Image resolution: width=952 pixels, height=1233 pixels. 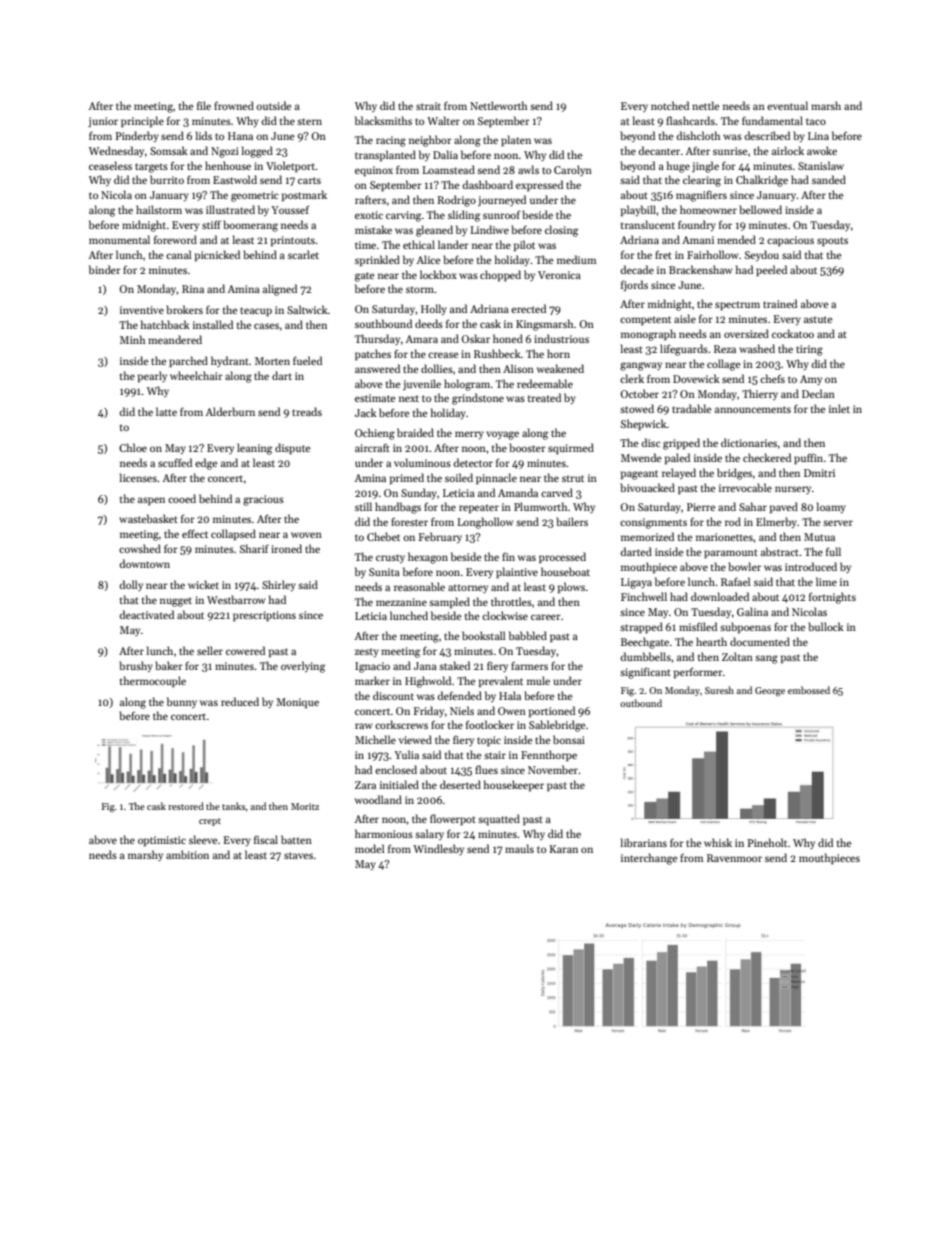 What do you see at coordinates (478, 399) in the screenshot?
I see `grindstone` at bounding box center [478, 399].
